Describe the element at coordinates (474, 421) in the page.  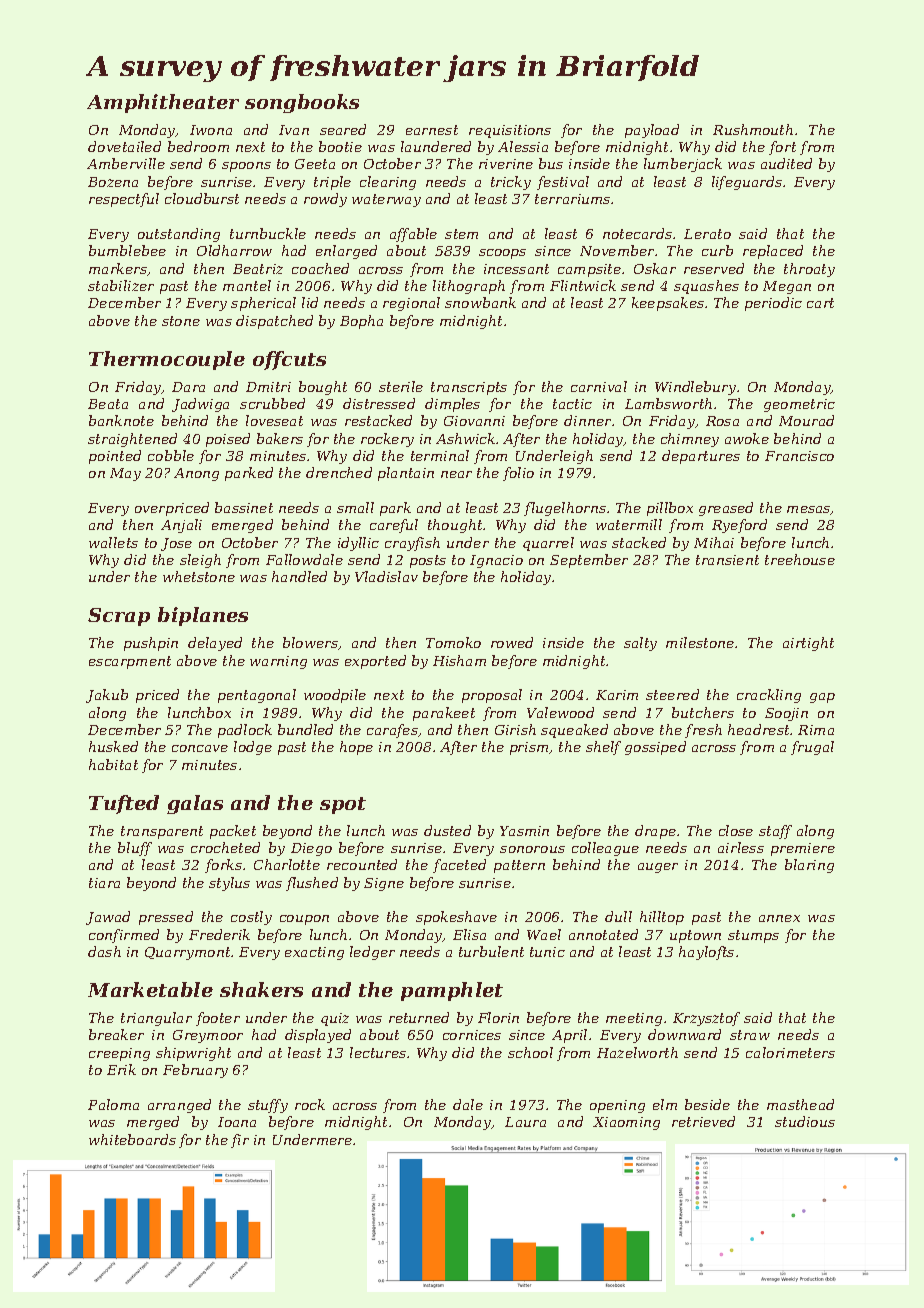
I see `Giovanni` at that location.
